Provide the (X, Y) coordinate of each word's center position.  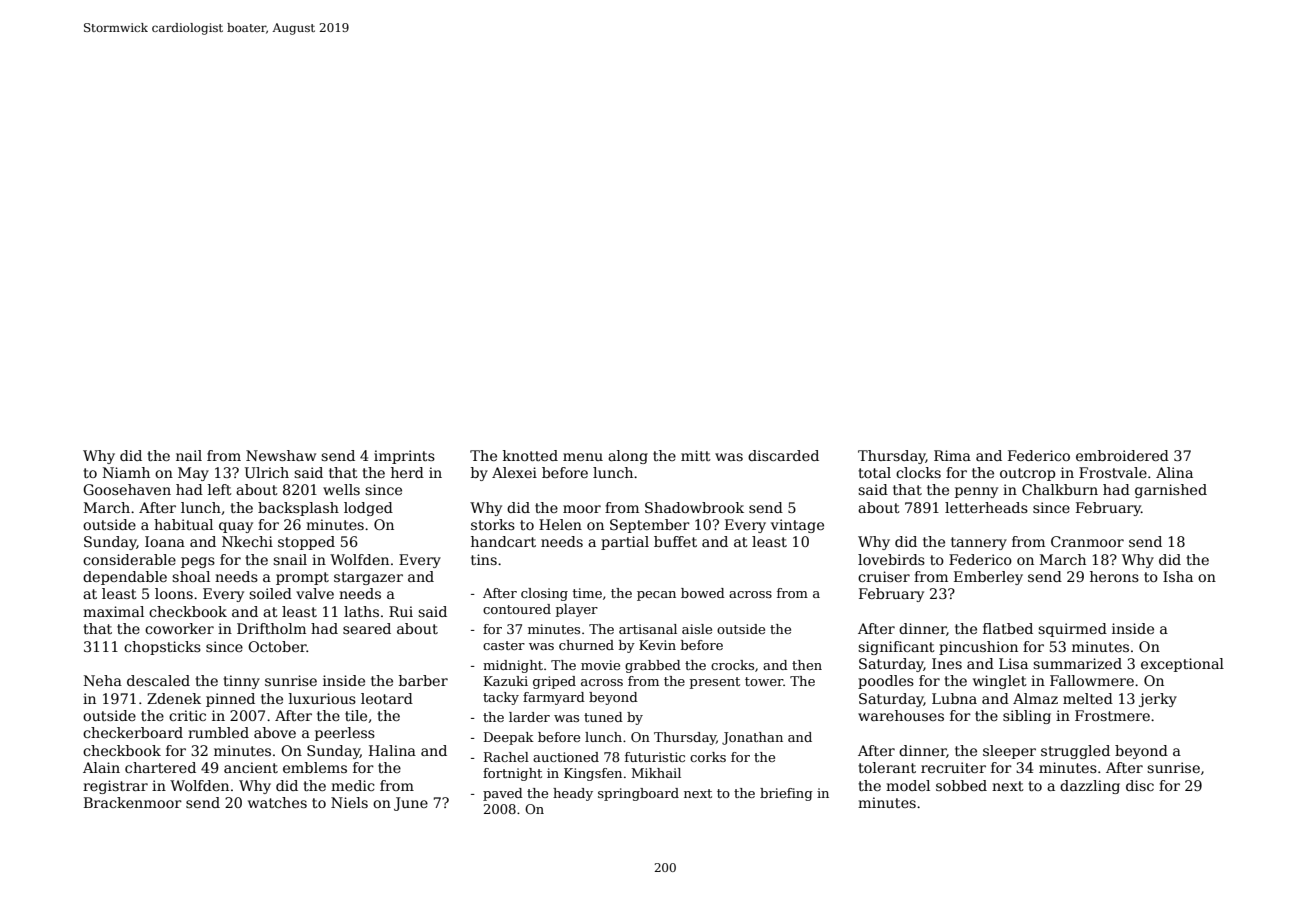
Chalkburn (1060, 489)
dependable (125, 578)
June (411, 804)
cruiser (884, 576)
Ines (947, 663)
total (874, 472)
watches (277, 802)
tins (484, 559)
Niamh (126, 472)
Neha (103, 680)
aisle (697, 629)
